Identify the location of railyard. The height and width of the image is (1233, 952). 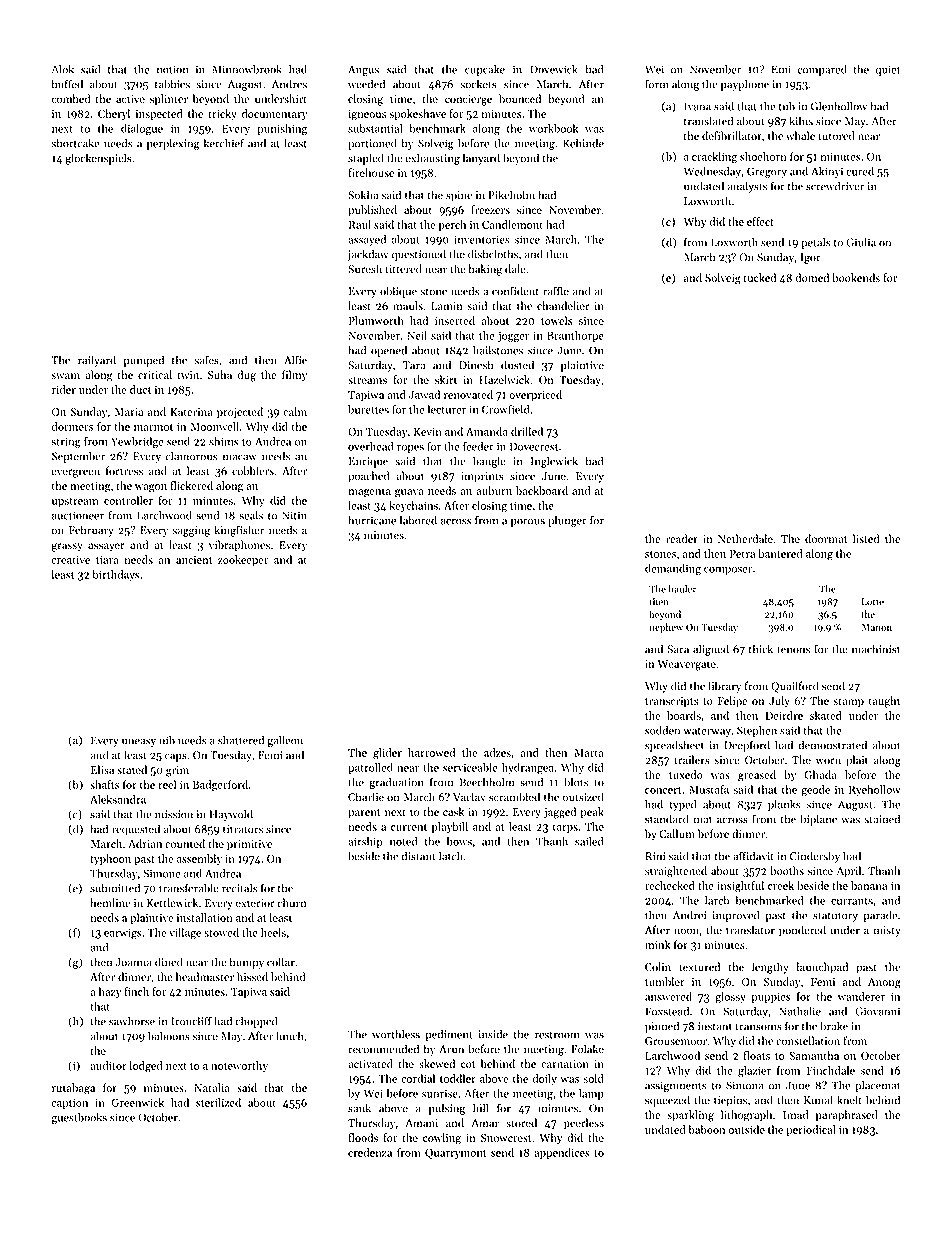
(97, 361).
